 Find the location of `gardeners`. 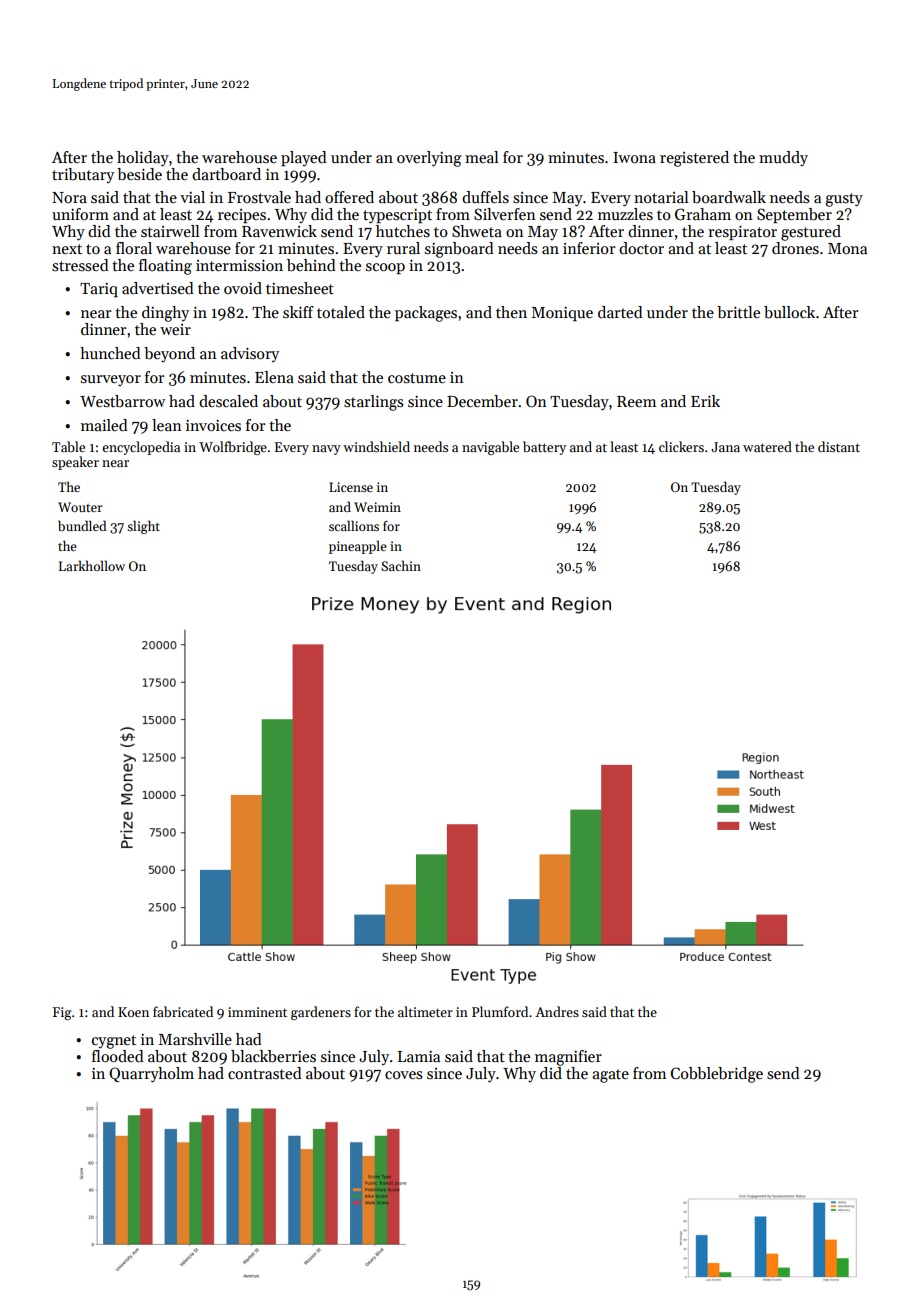

gardeners is located at coordinates (321, 1013).
